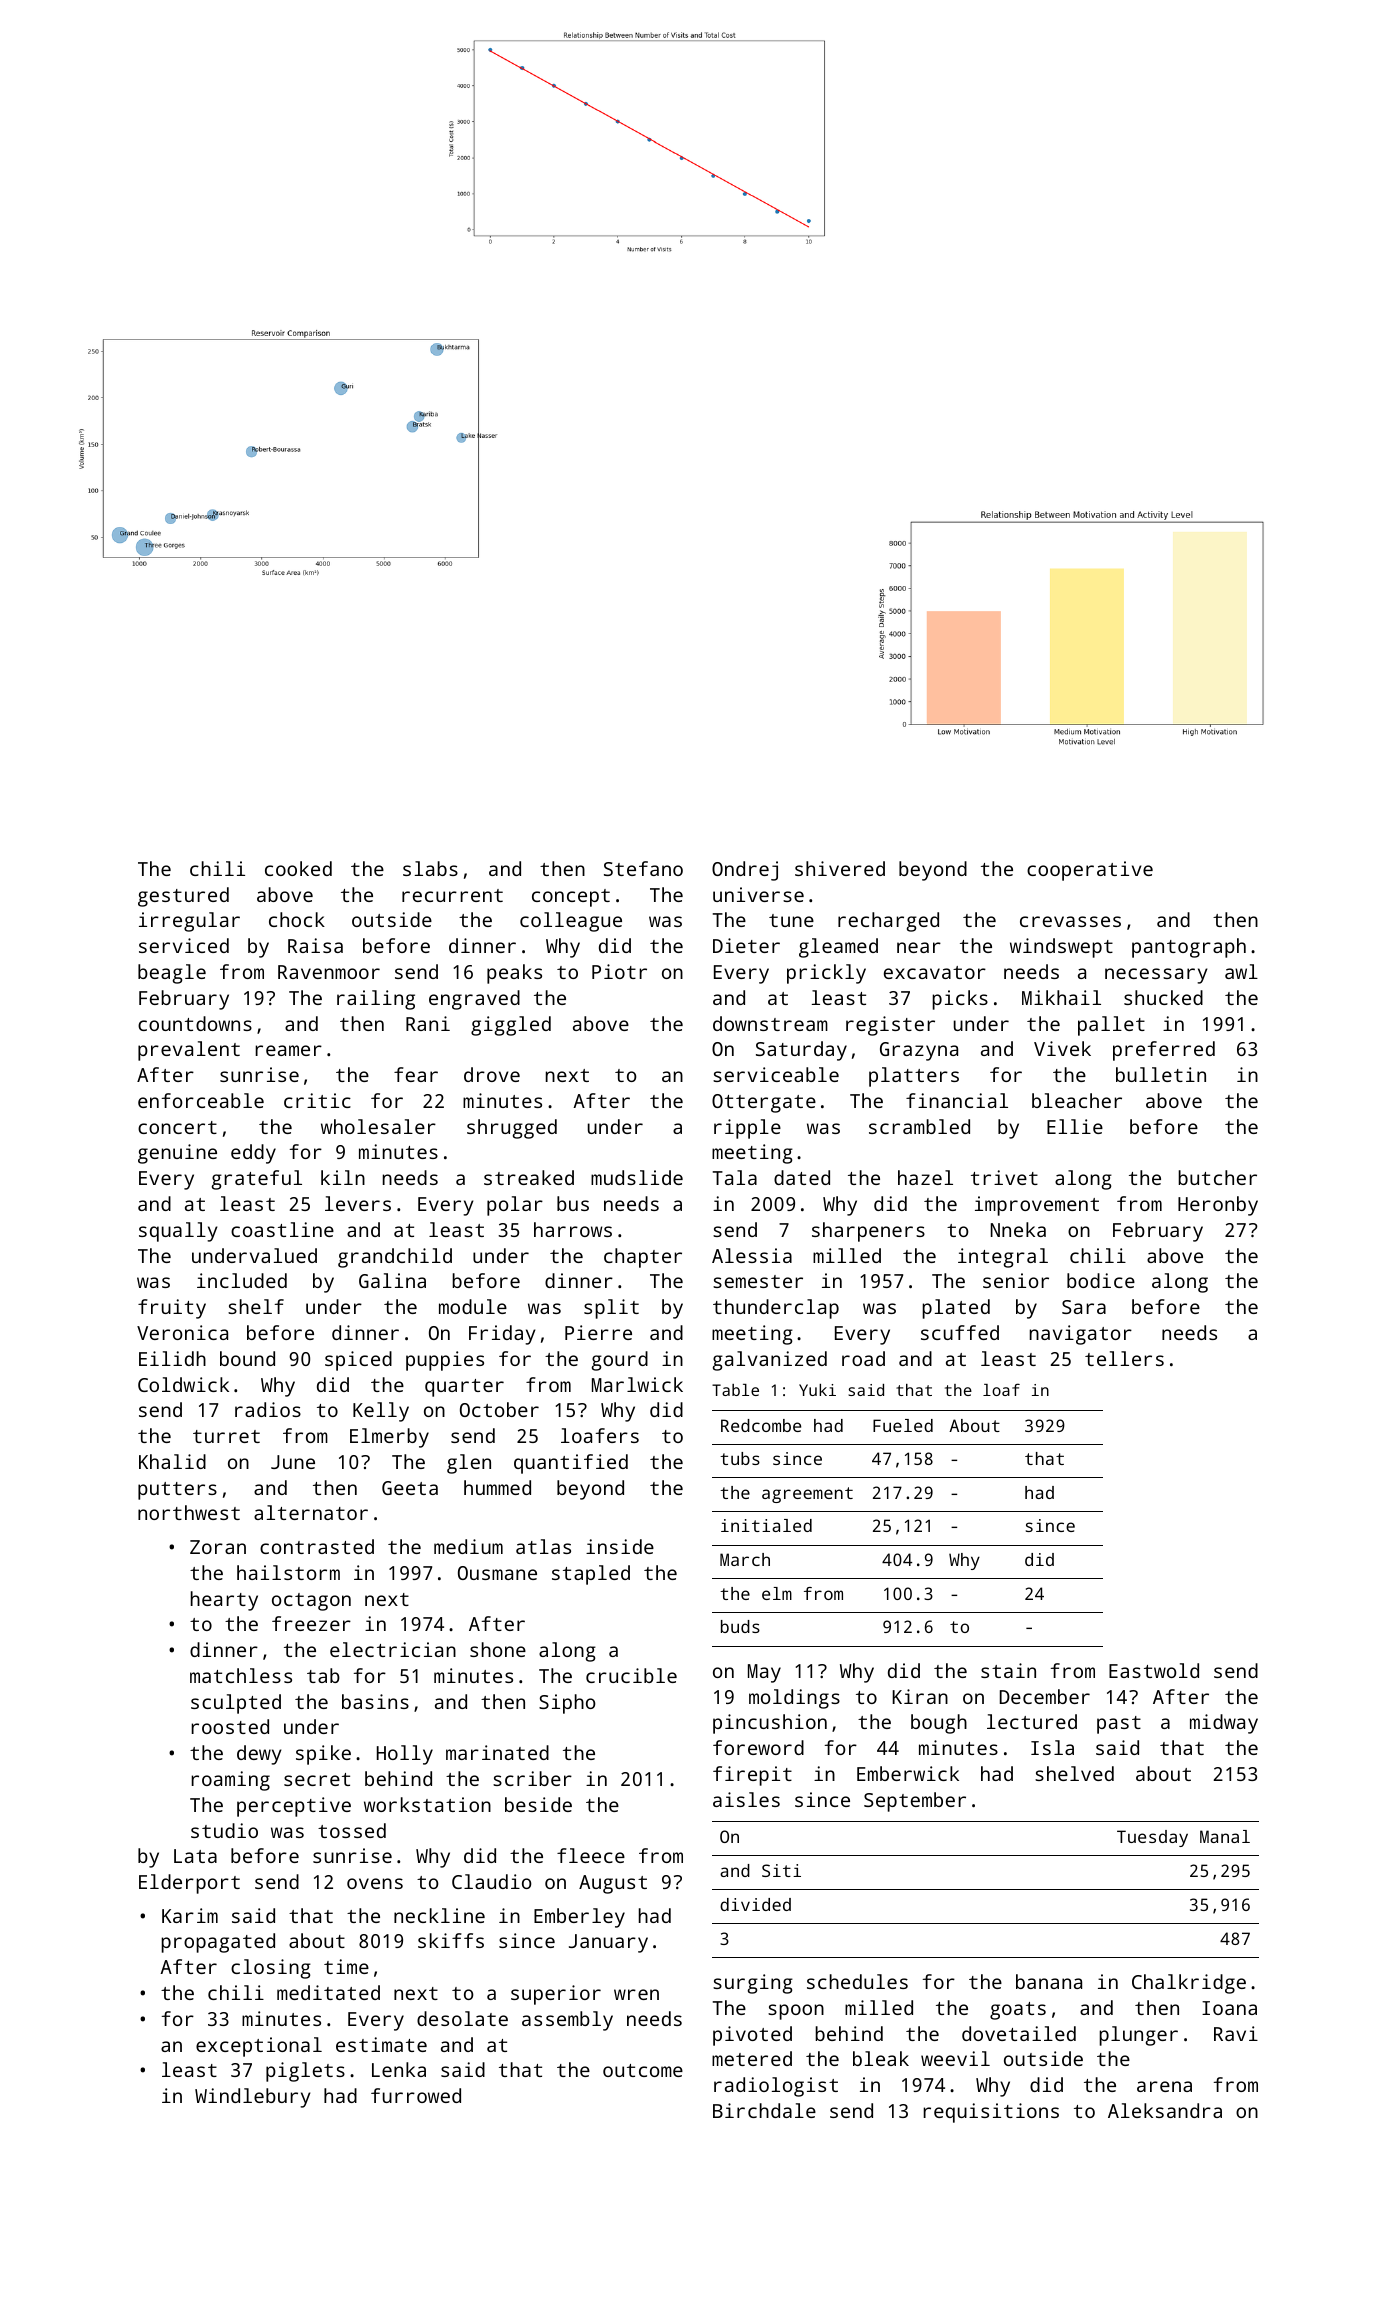  I want to click on railing, so click(376, 1000).
